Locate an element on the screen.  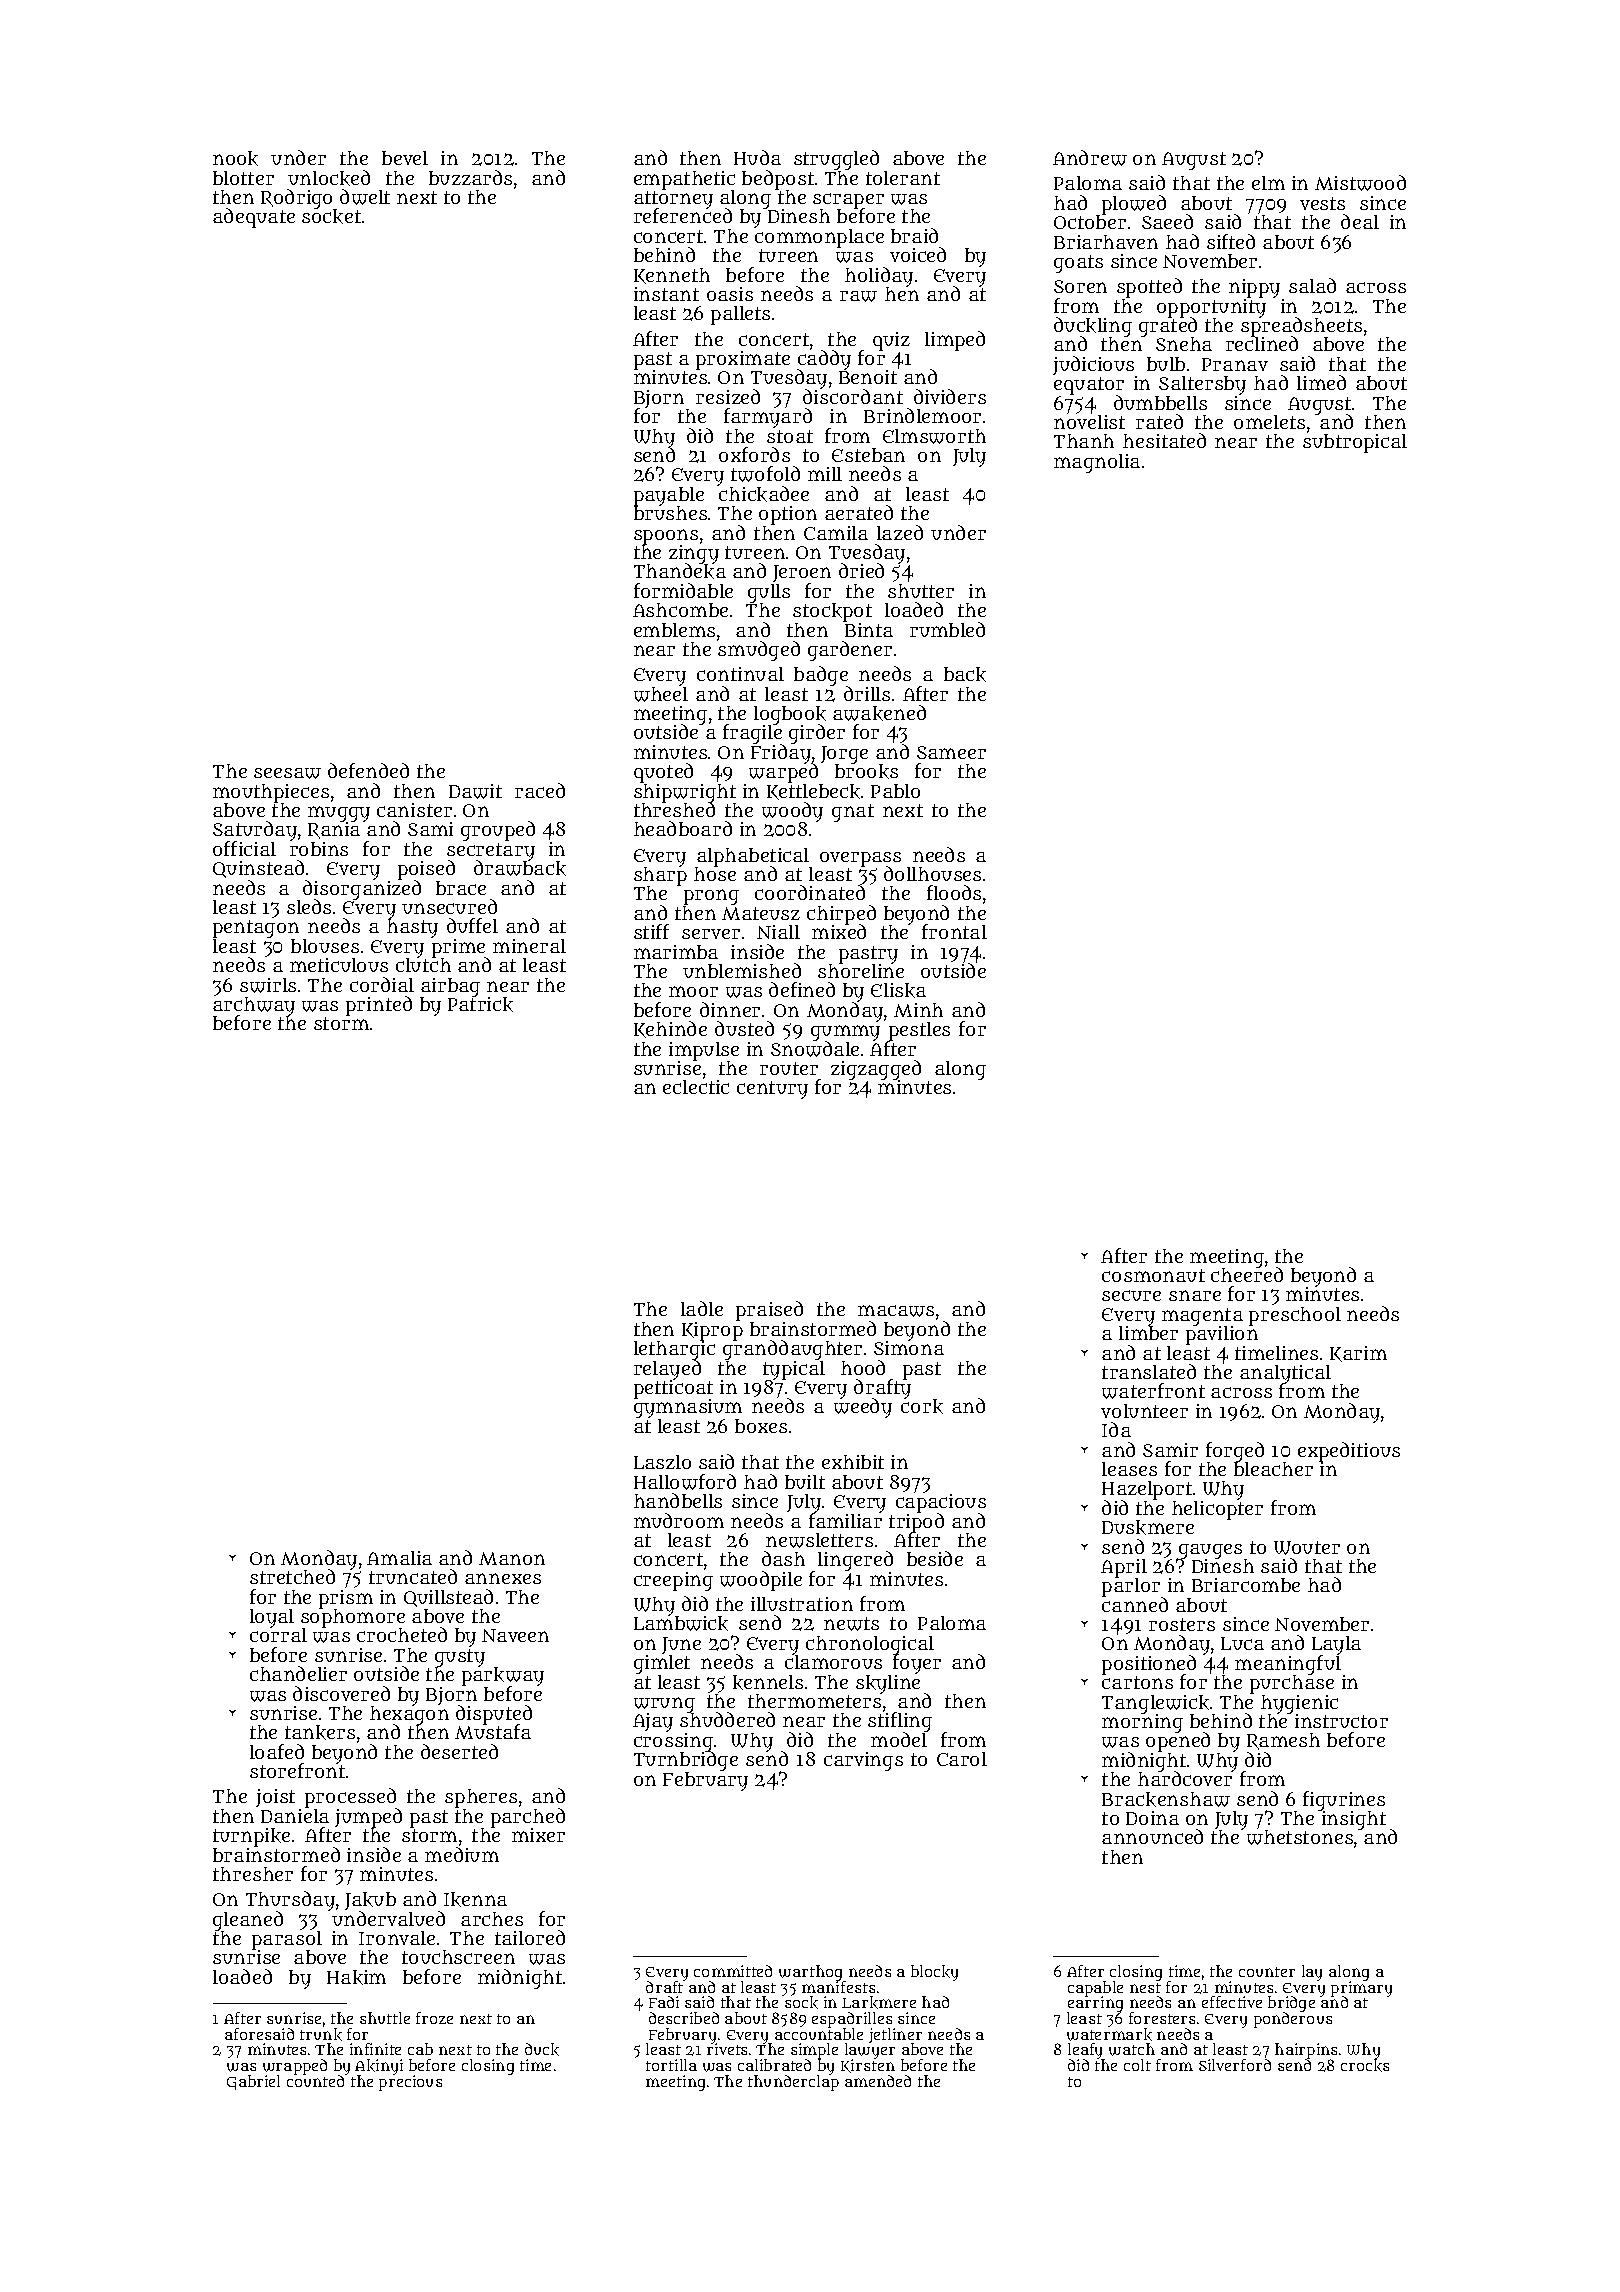
limber is located at coordinates (1148, 1333).
